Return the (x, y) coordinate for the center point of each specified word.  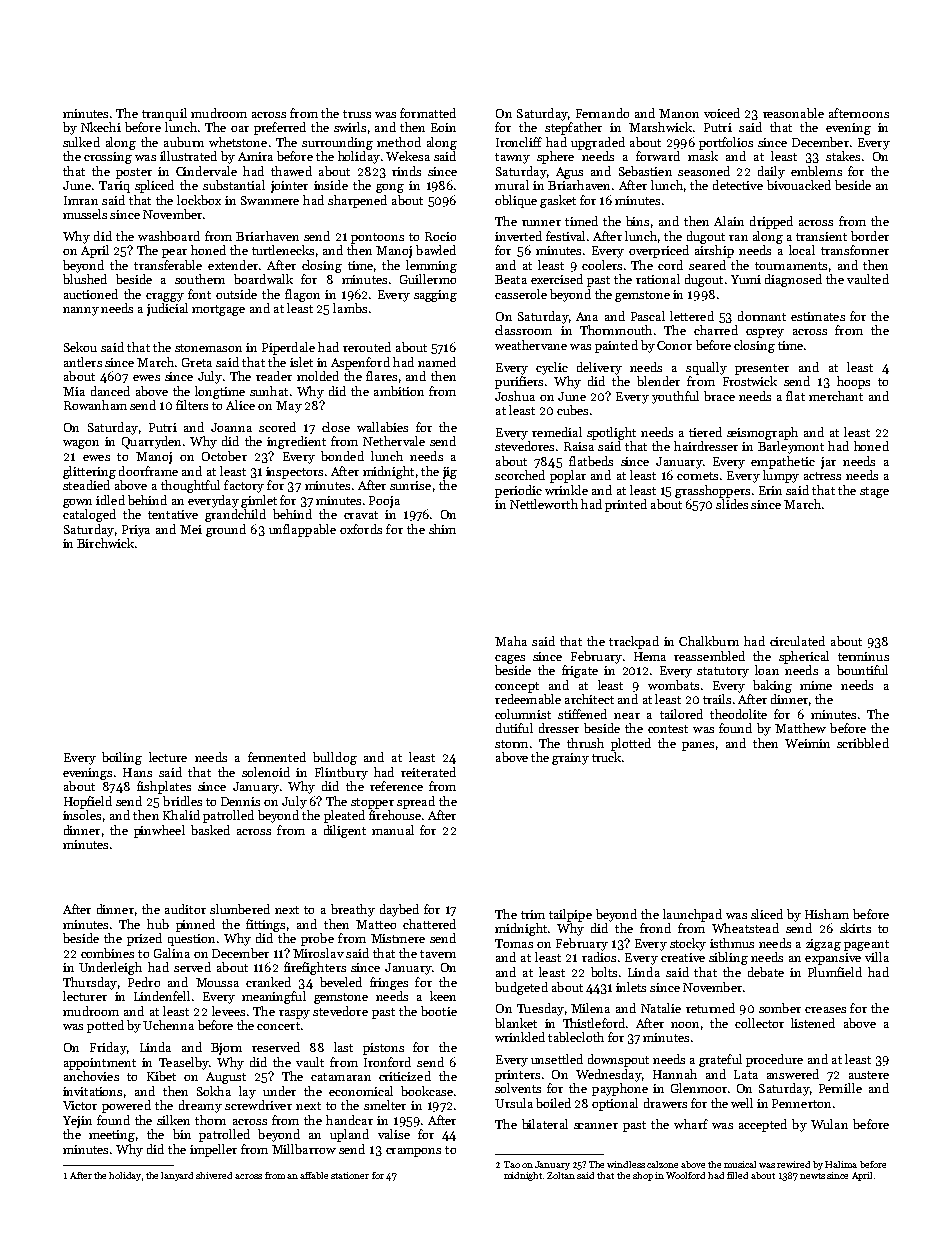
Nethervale (394, 441)
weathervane (531, 345)
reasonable (793, 113)
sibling (728, 958)
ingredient (296, 442)
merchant (836, 396)
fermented (277, 757)
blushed (85, 279)
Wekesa (408, 156)
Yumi (746, 279)
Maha (511, 641)
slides (732, 504)
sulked (81, 142)
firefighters (315, 968)
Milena (590, 1008)
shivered (214, 1175)
